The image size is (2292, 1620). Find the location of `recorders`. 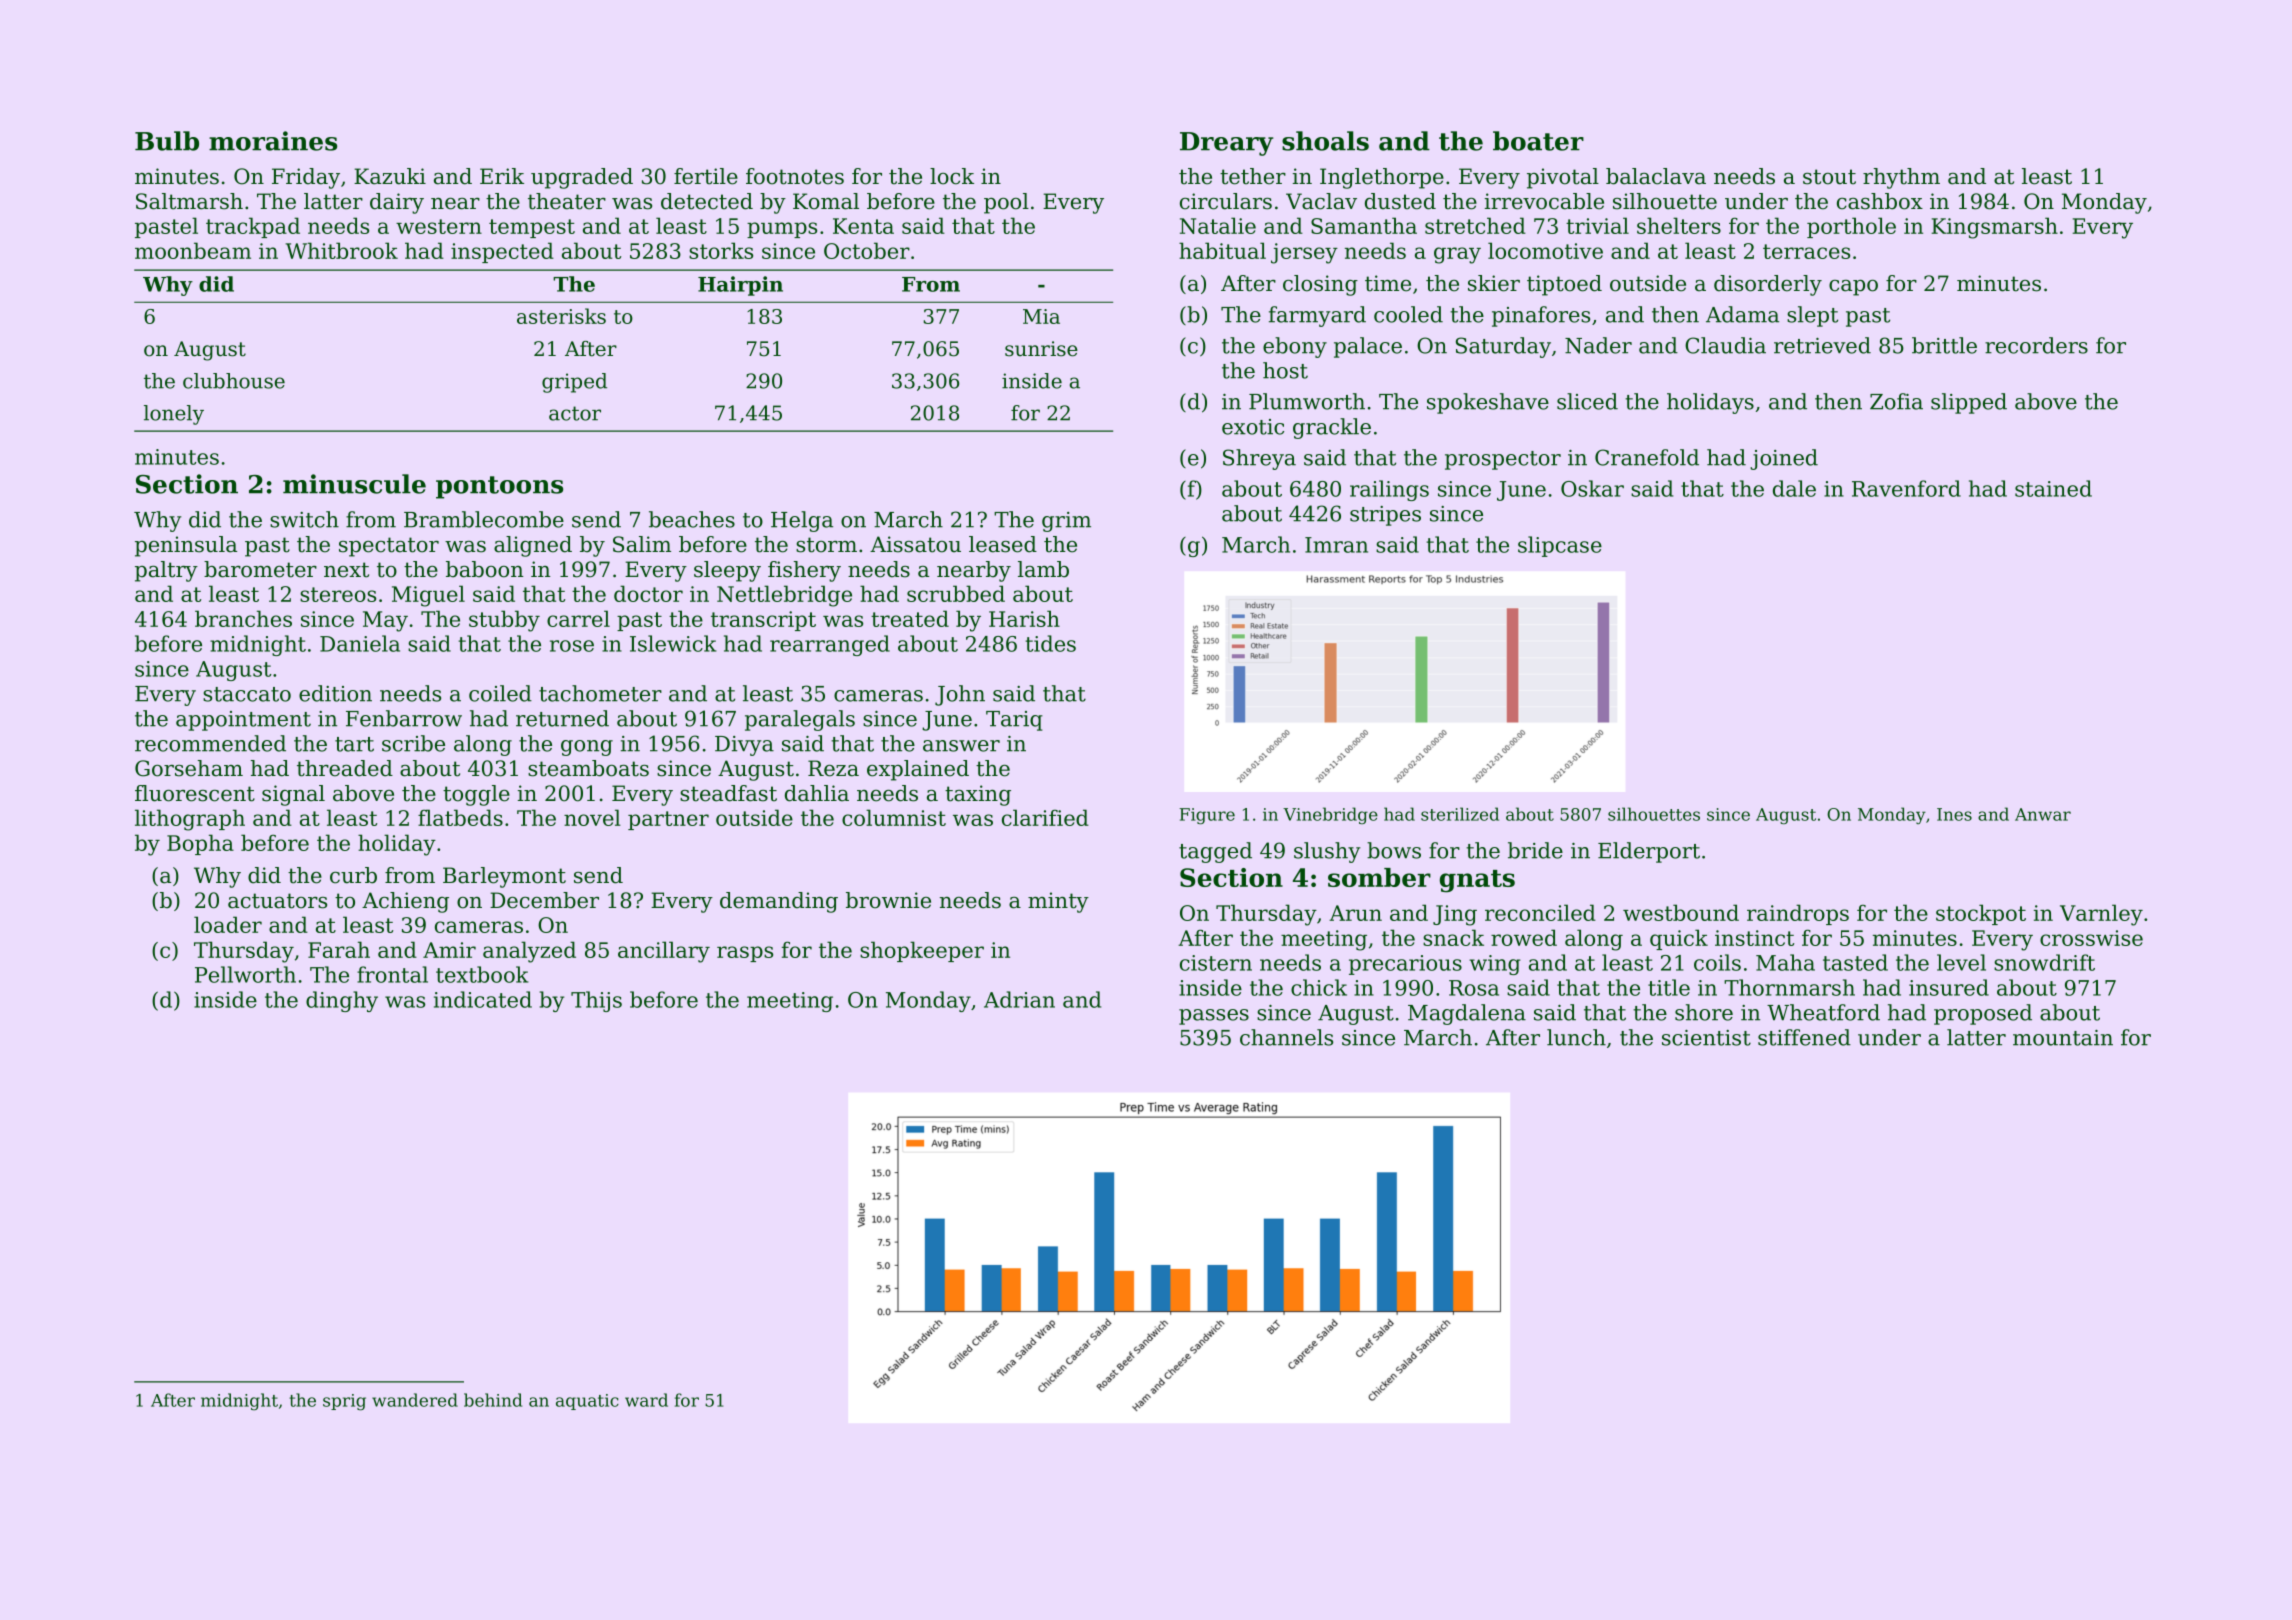

recorders is located at coordinates (2036, 345).
